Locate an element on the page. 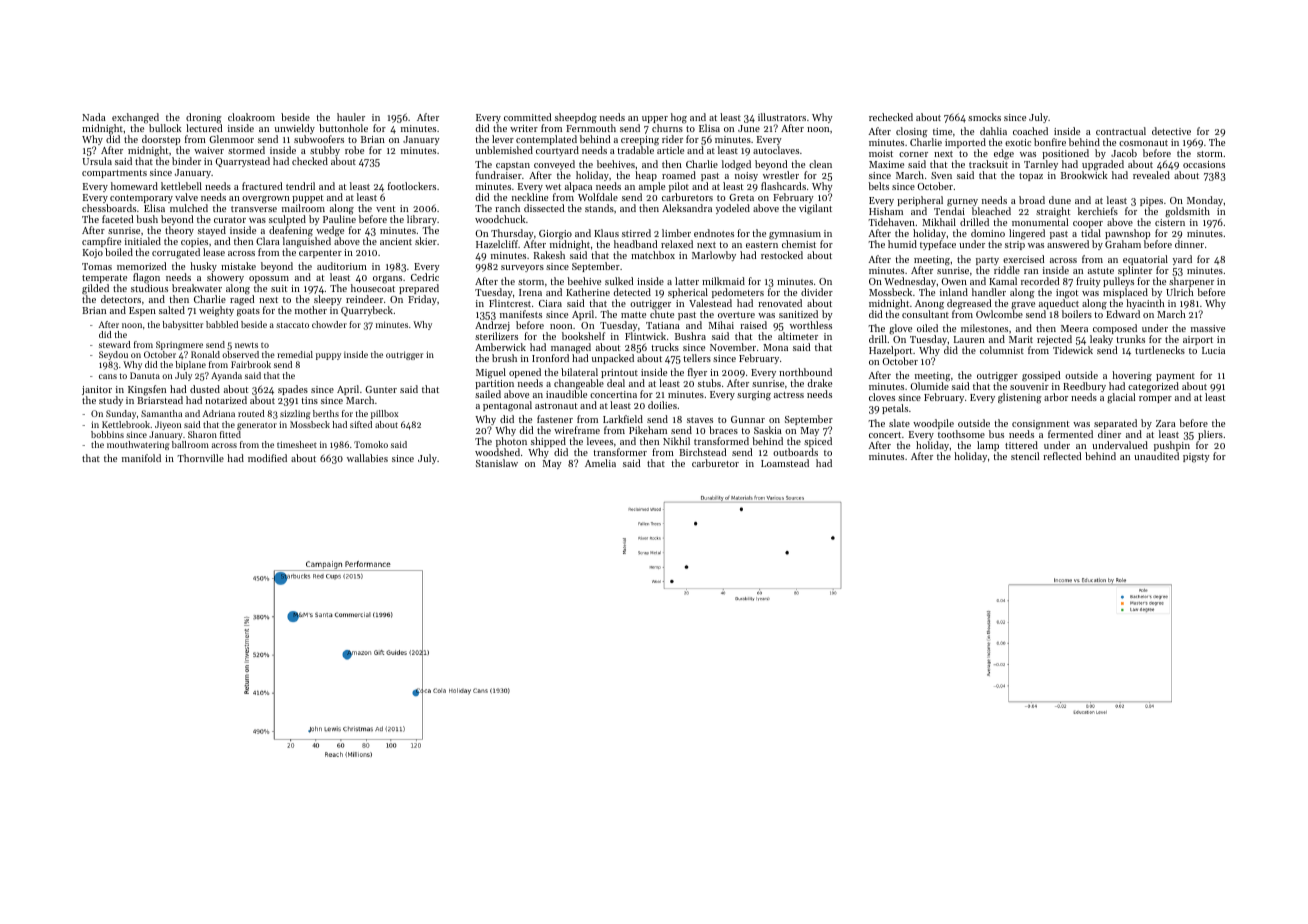 Image resolution: width=1308 pixels, height=924 pixels. newts is located at coordinates (246, 345).
